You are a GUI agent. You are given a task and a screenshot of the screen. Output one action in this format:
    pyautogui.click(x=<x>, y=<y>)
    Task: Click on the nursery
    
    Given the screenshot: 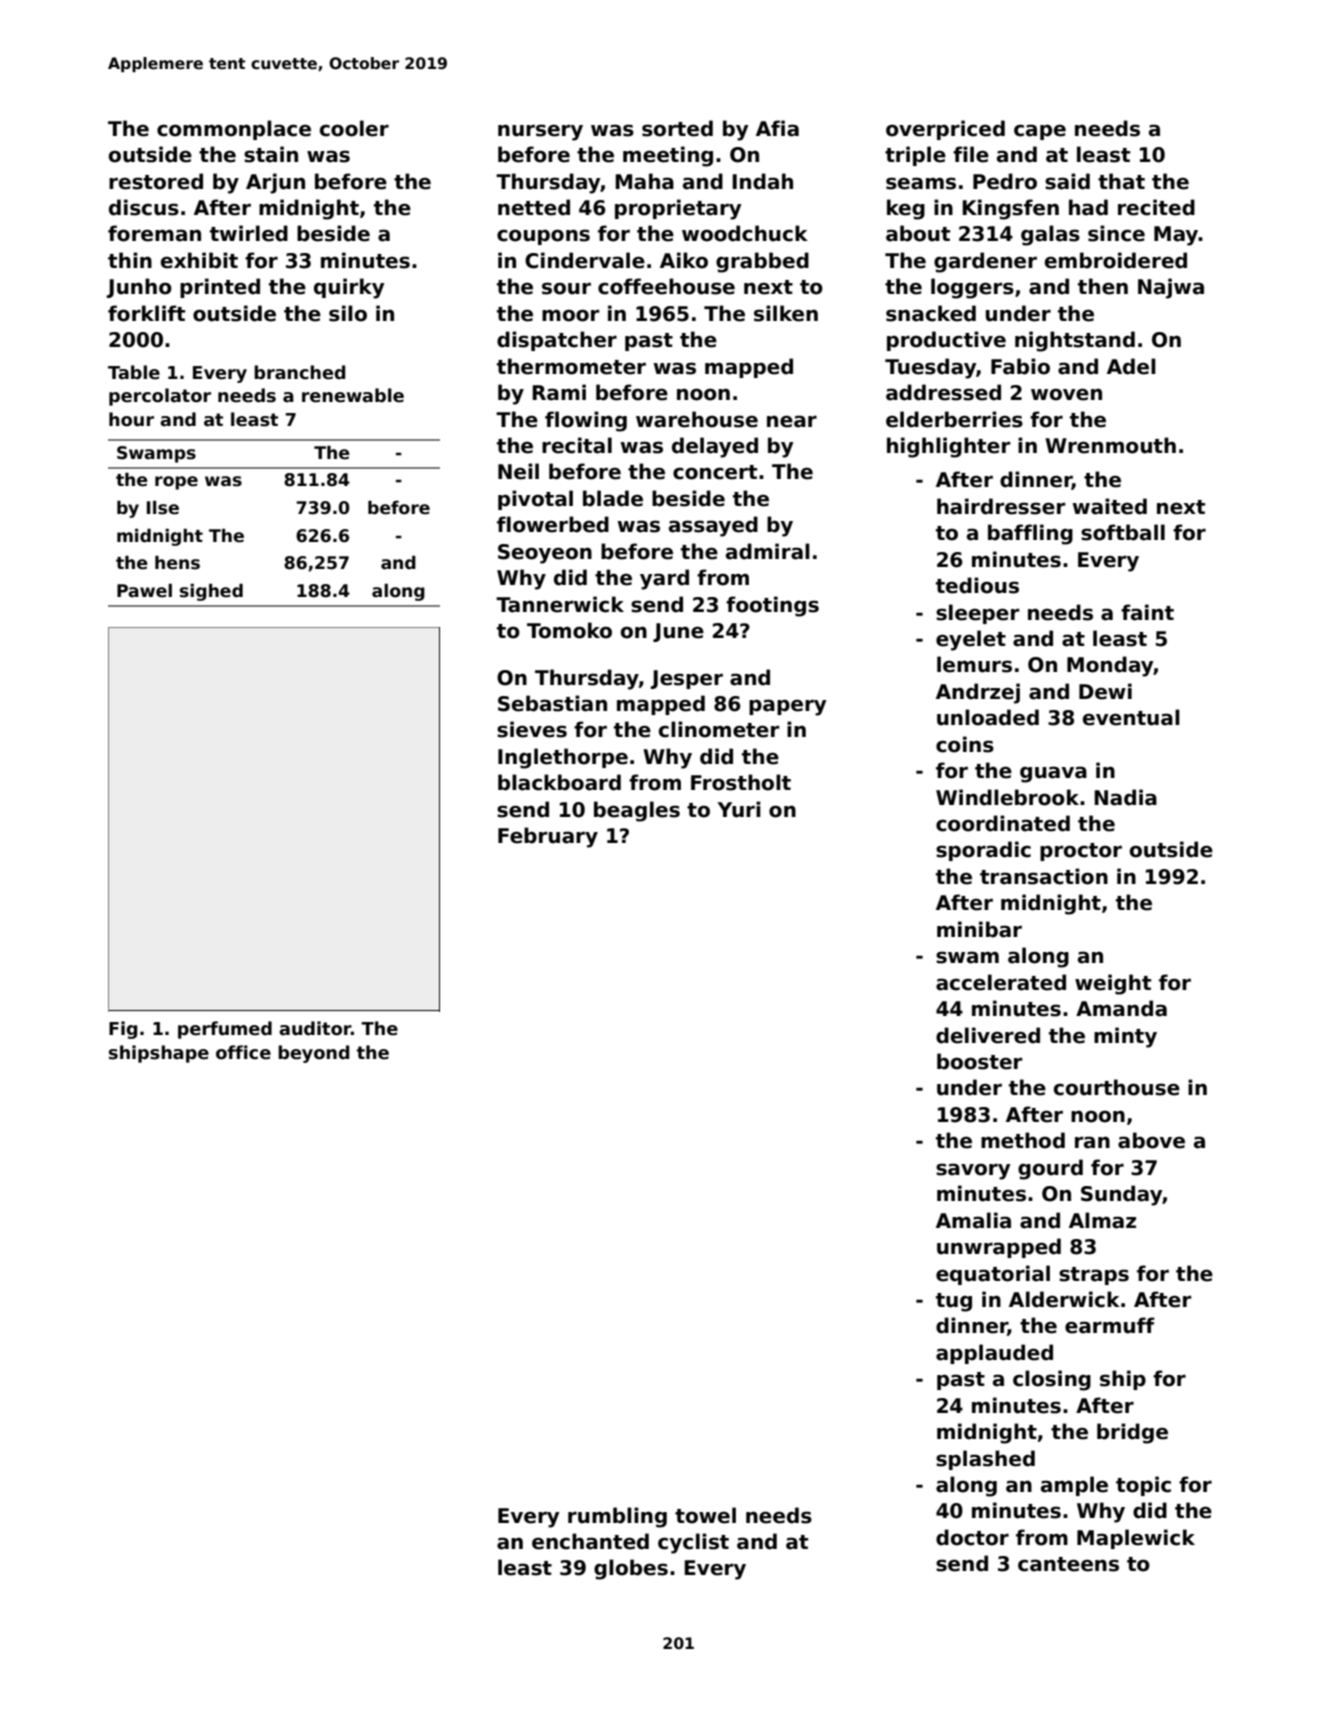 What is the action you would take?
    pyautogui.click(x=540, y=132)
